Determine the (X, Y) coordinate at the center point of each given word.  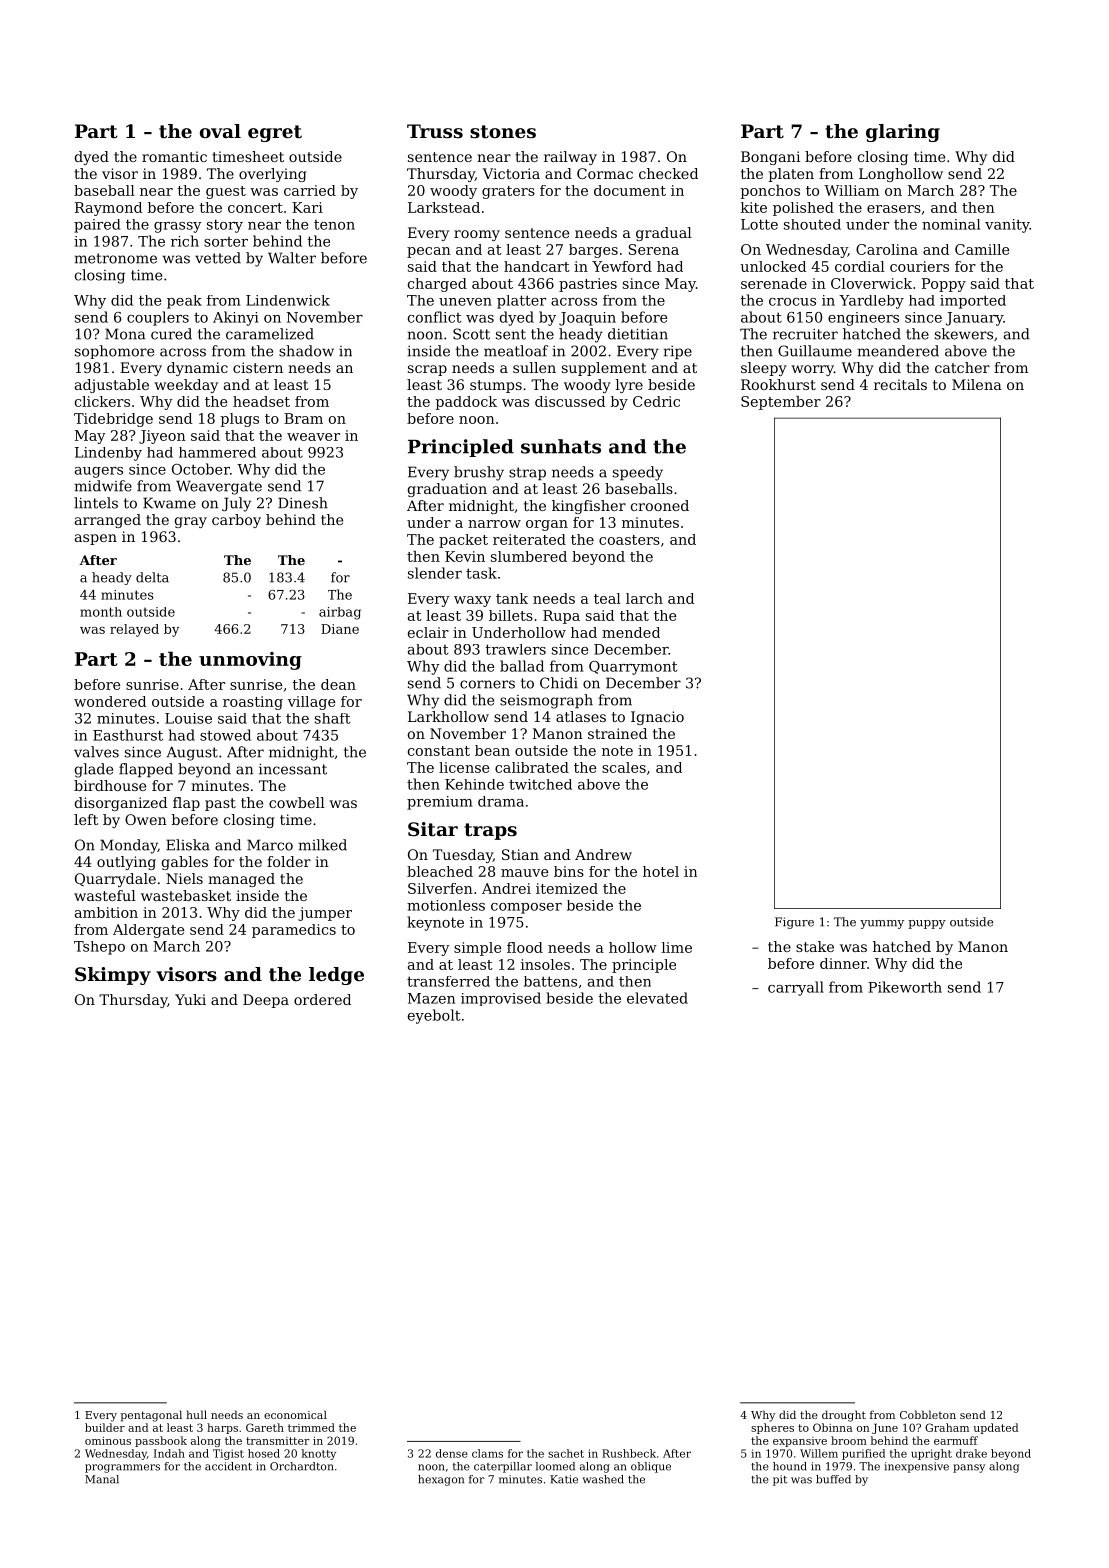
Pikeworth (905, 987)
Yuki (190, 999)
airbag (340, 613)
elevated (657, 998)
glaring (903, 133)
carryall (796, 988)
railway (570, 158)
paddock (466, 403)
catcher (962, 367)
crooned (660, 505)
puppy (927, 924)
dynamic (197, 369)
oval (220, 131)
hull (196, 1414)
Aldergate (148, 931)
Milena (977, 384)
